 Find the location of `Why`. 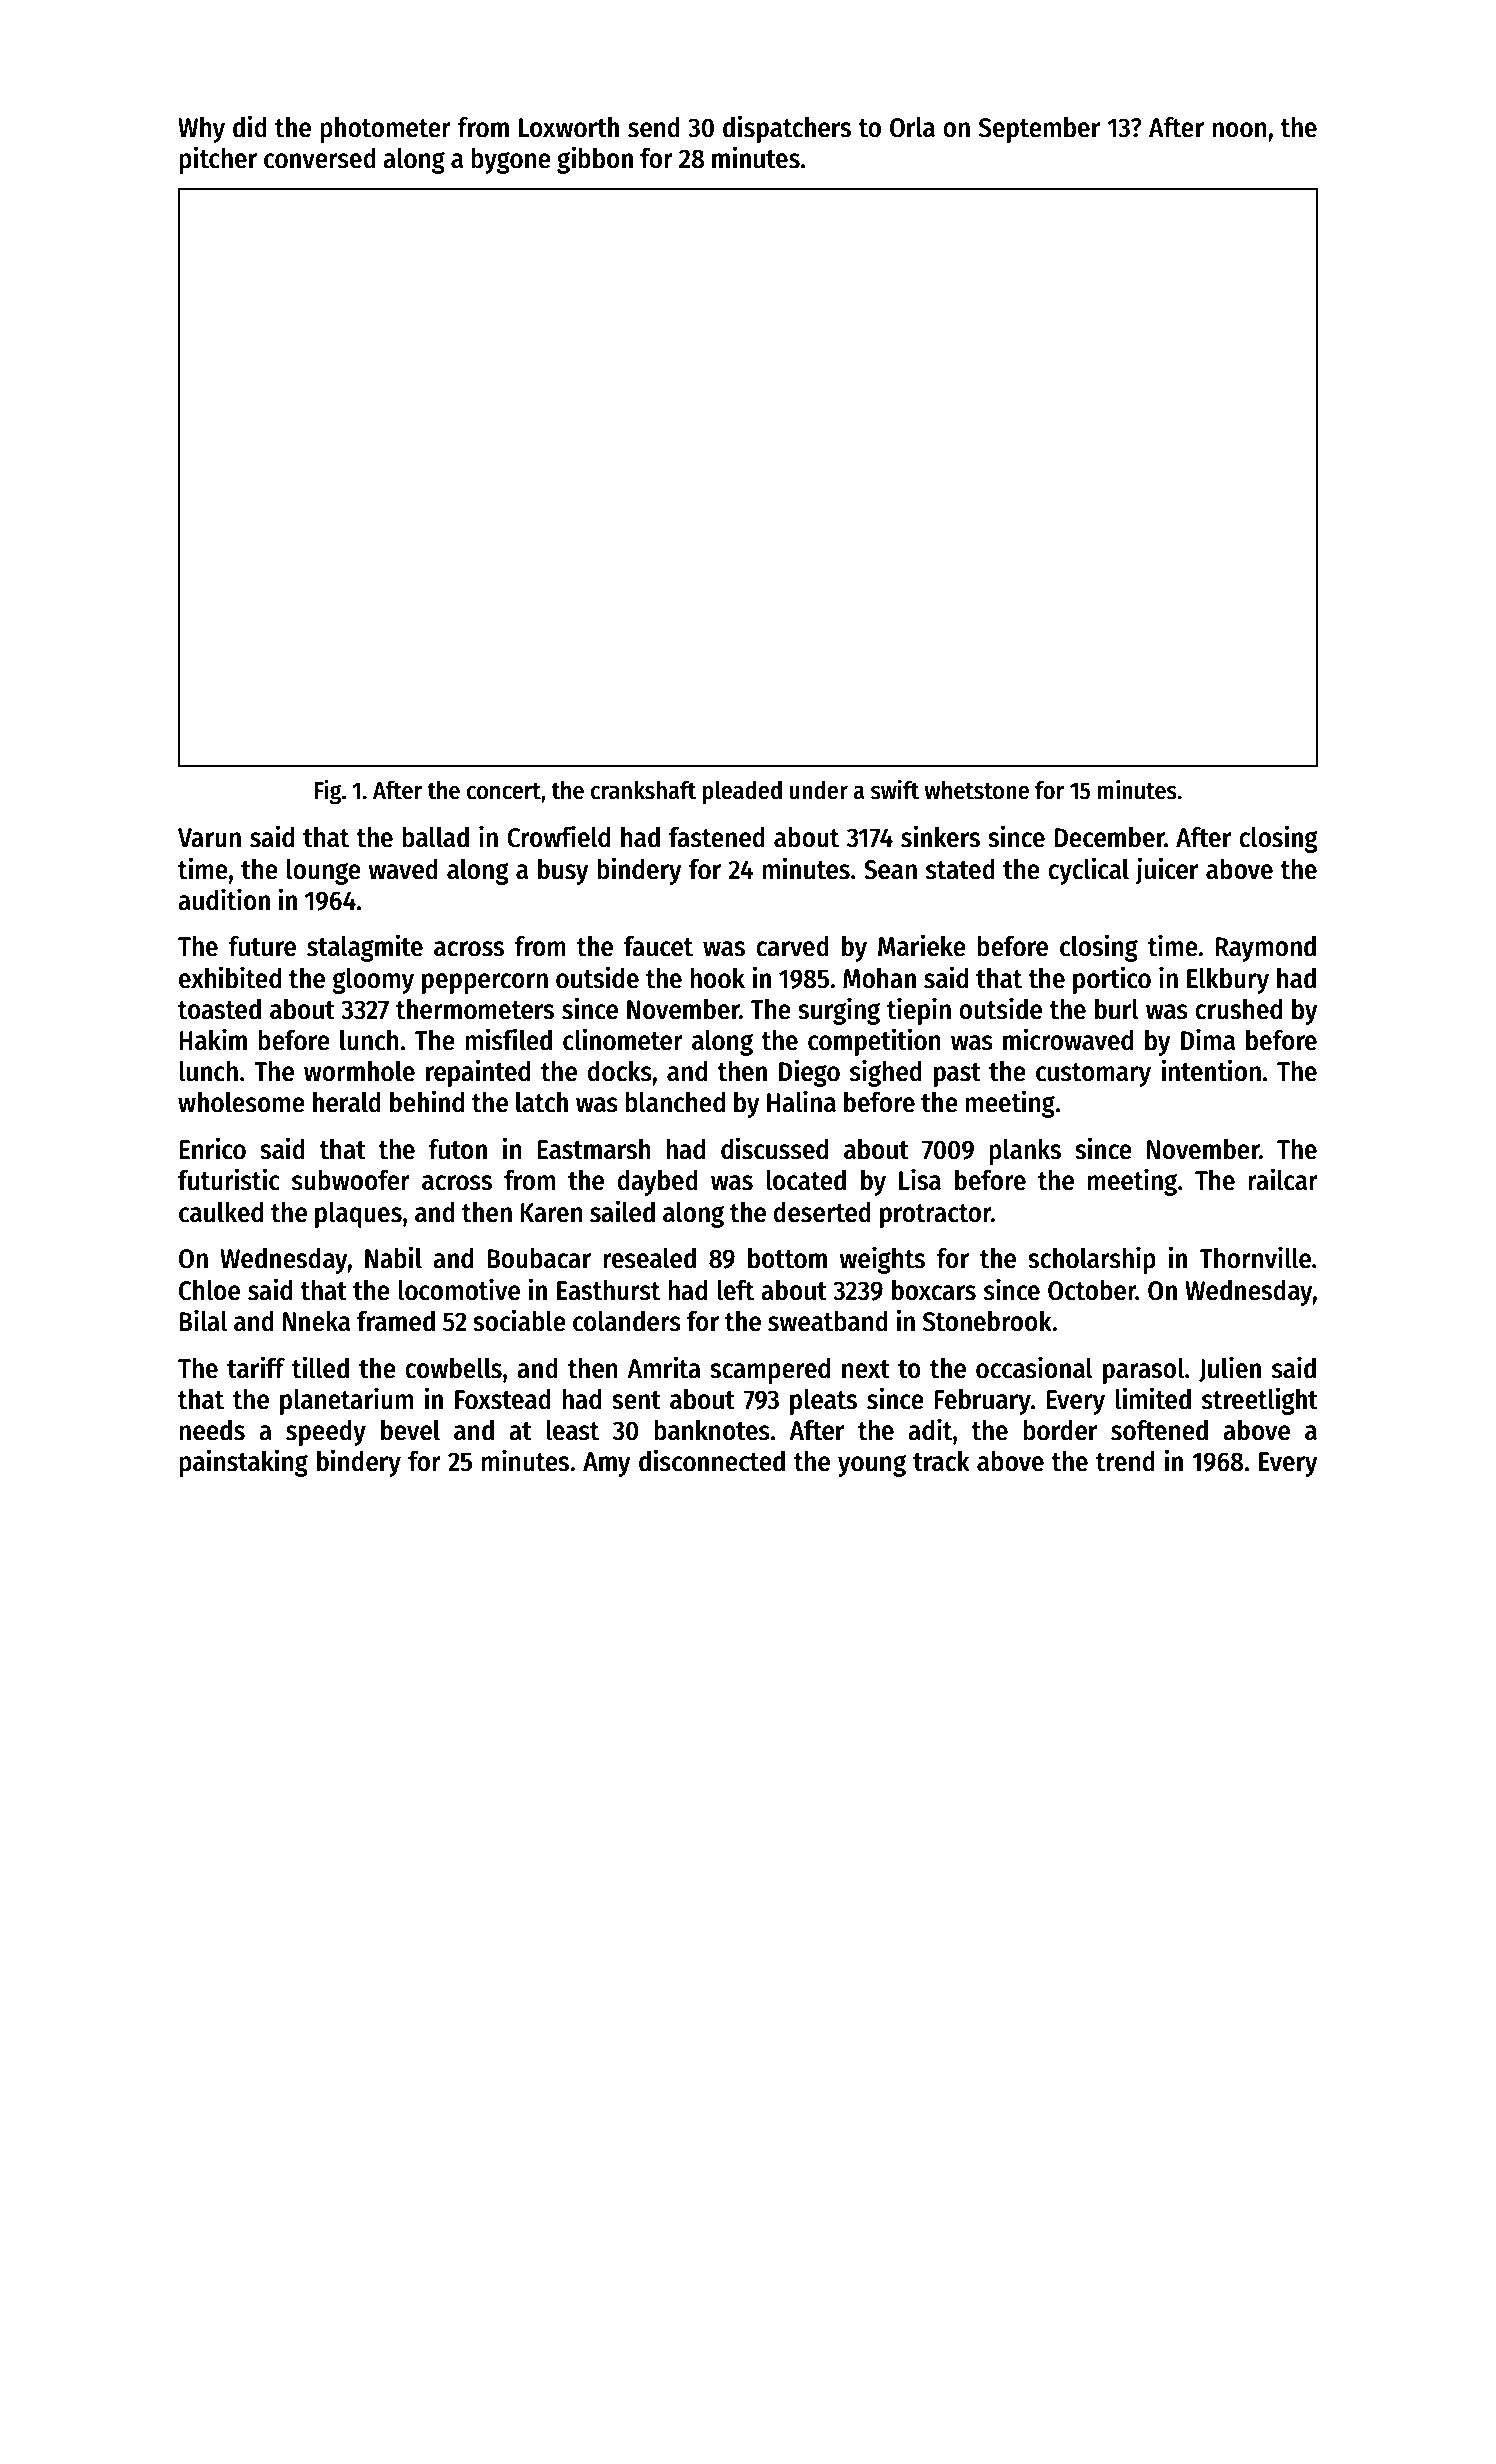

Why is located at coordinates (201, 129).
